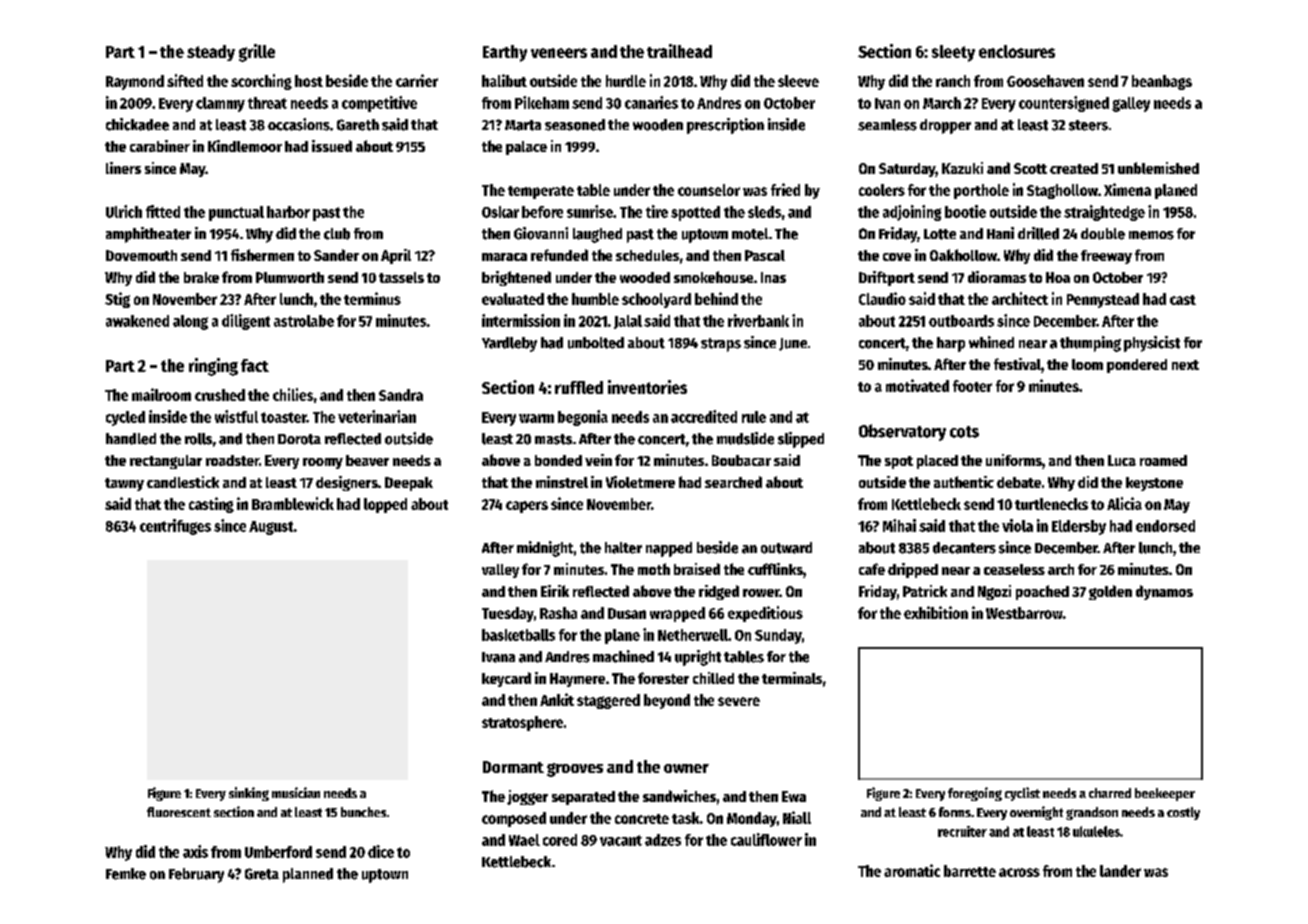 The image size is (1308, 924). What do you see at coordinates (590, 211) in the document?
I see `sunrise` at bounding box center [590, 211].
